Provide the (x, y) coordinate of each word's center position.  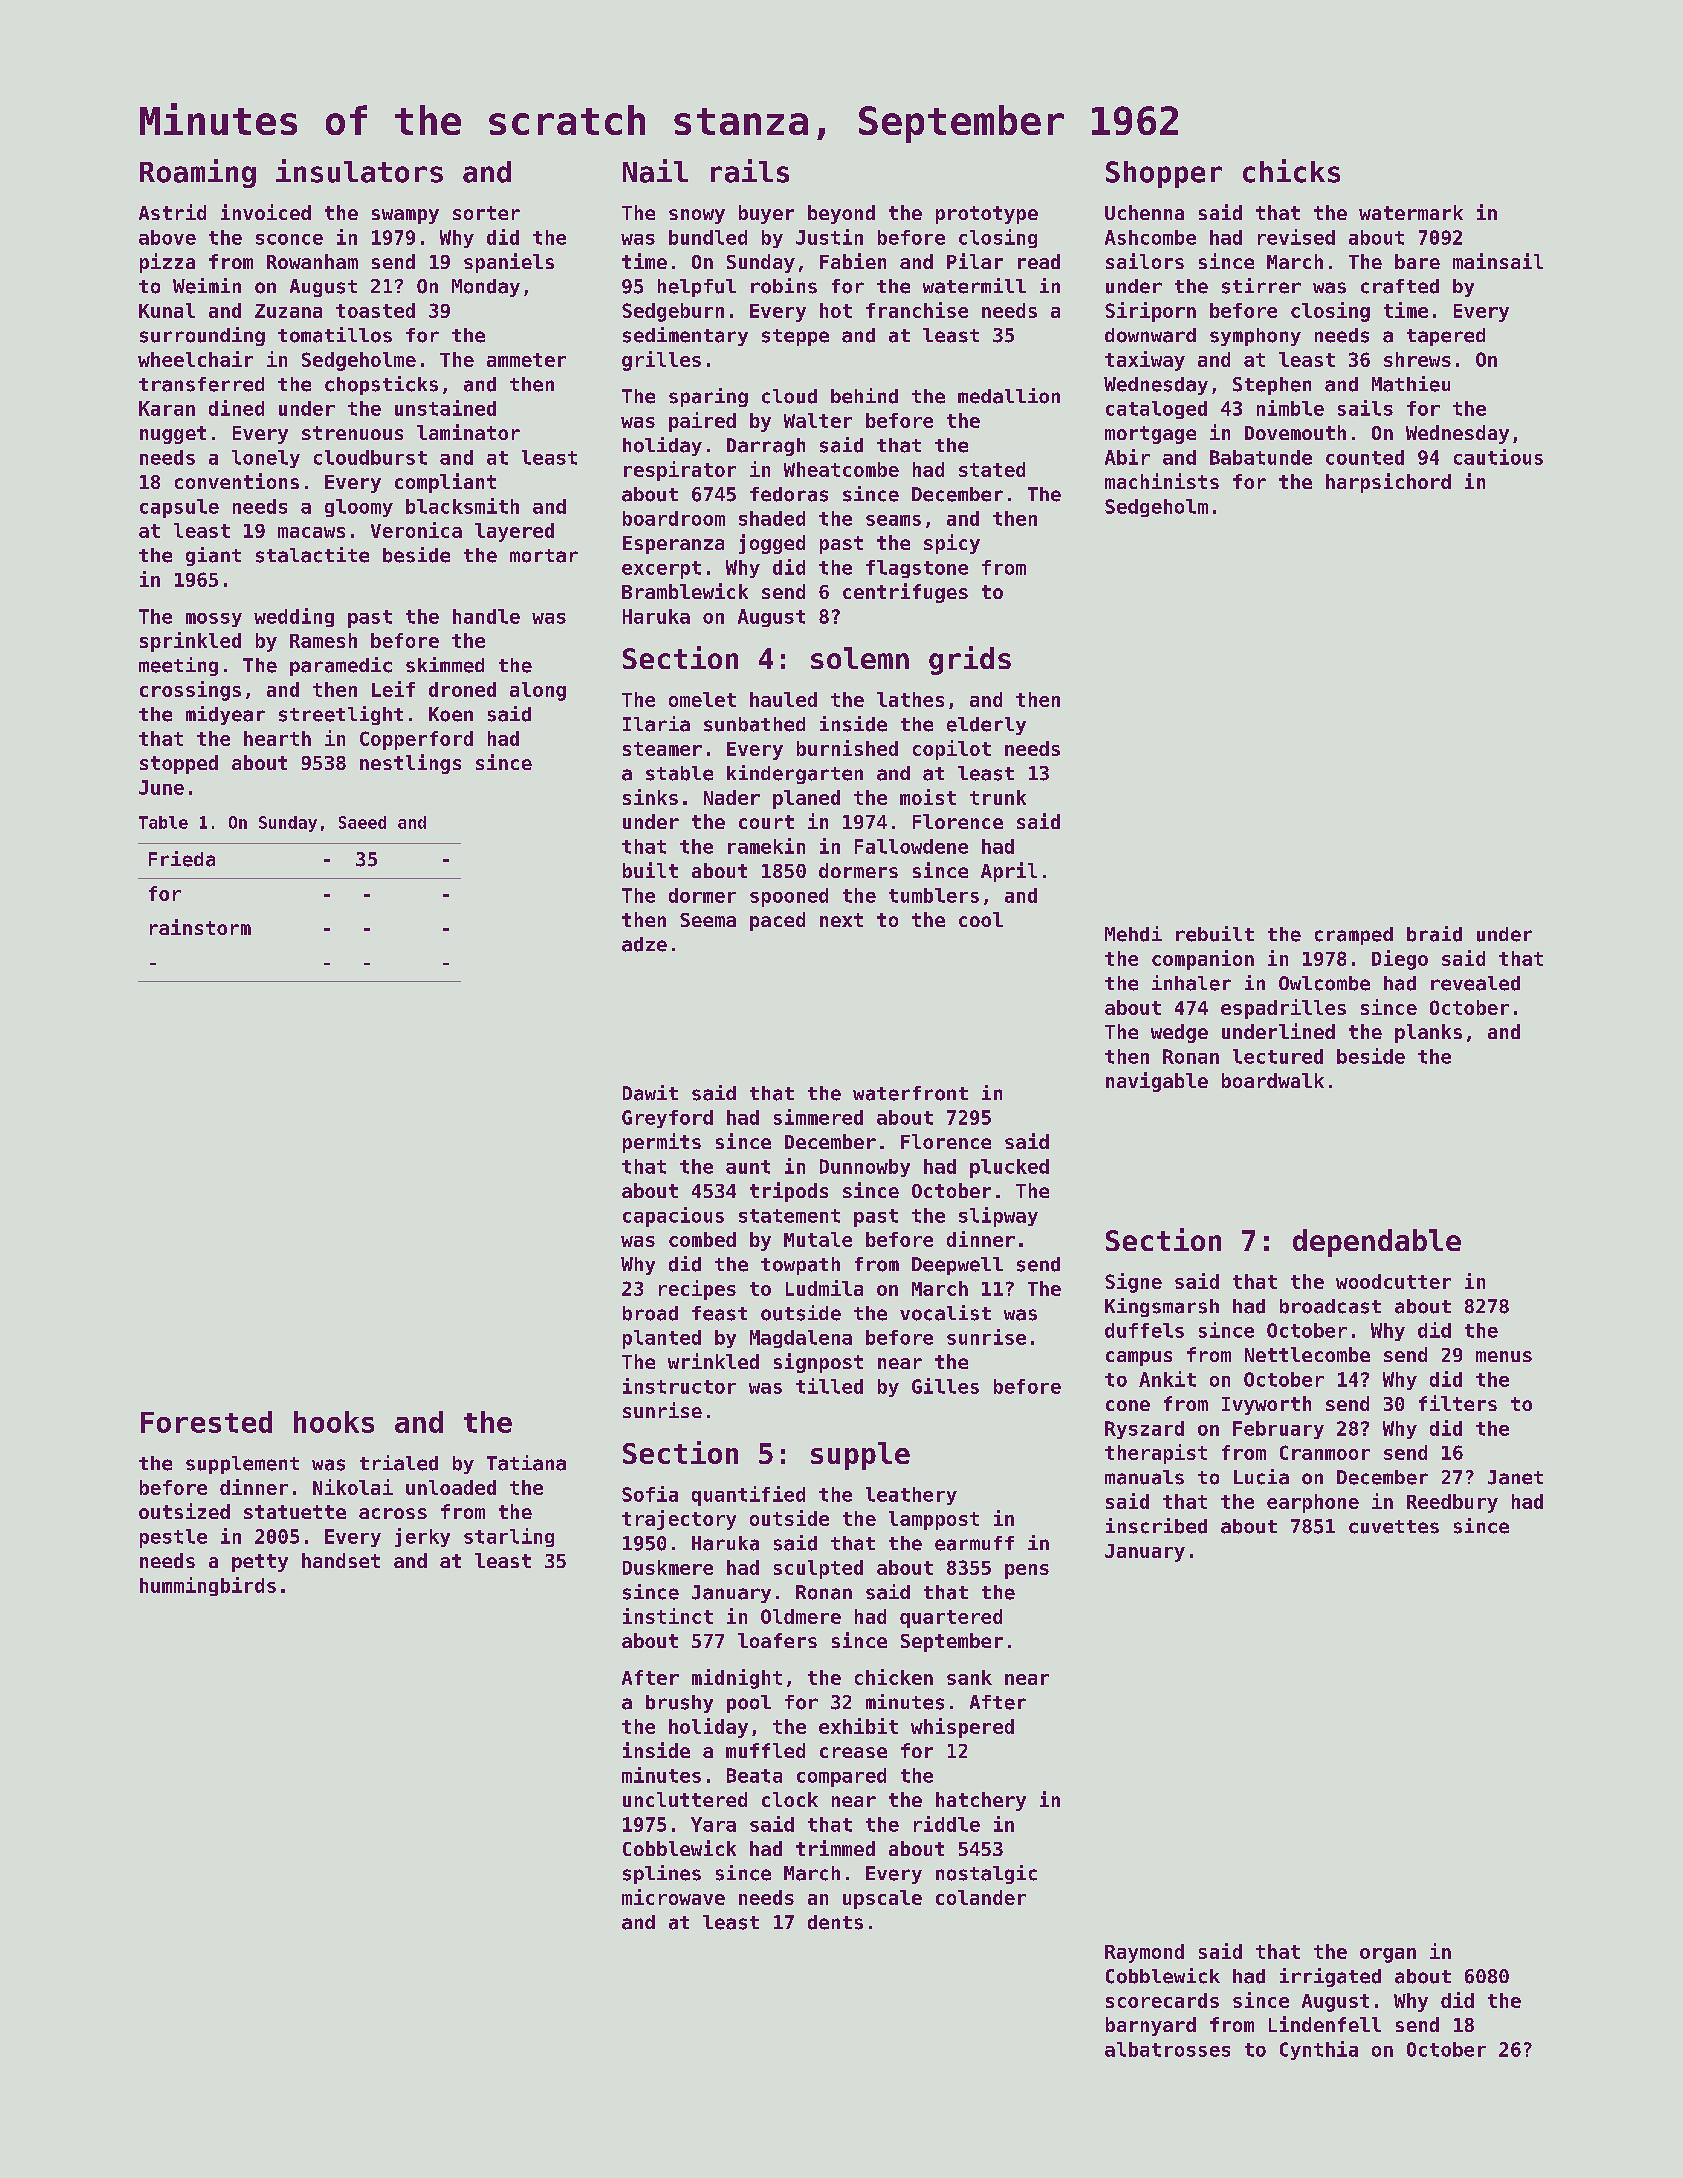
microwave (673, 1897)
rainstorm (200, 927)
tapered (1446, 337)
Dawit (650, 1093)
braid (1434, 934)
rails (750, 171)
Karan (167, 408)
